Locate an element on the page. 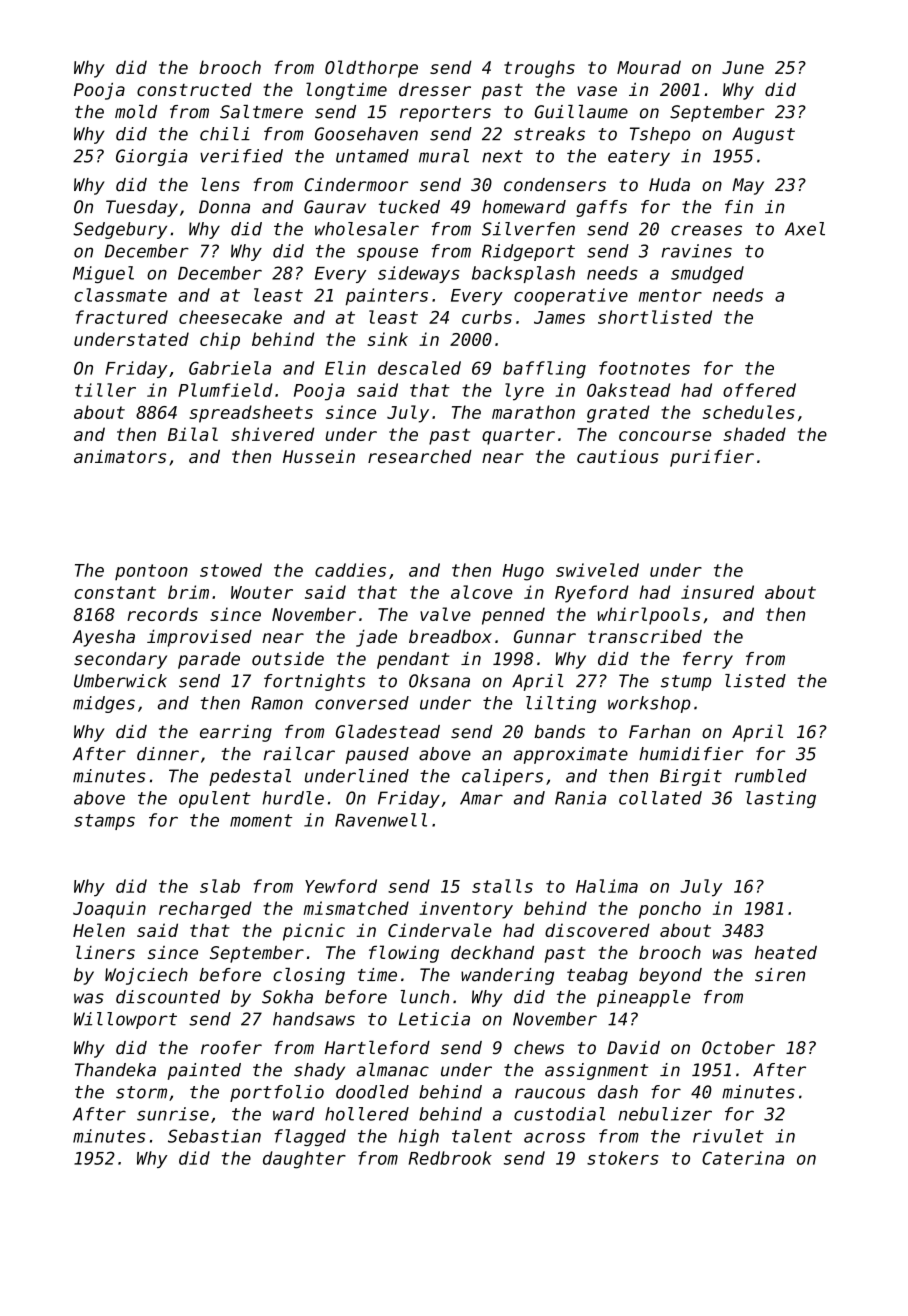  lasting is located at coordinates (781, 799).
